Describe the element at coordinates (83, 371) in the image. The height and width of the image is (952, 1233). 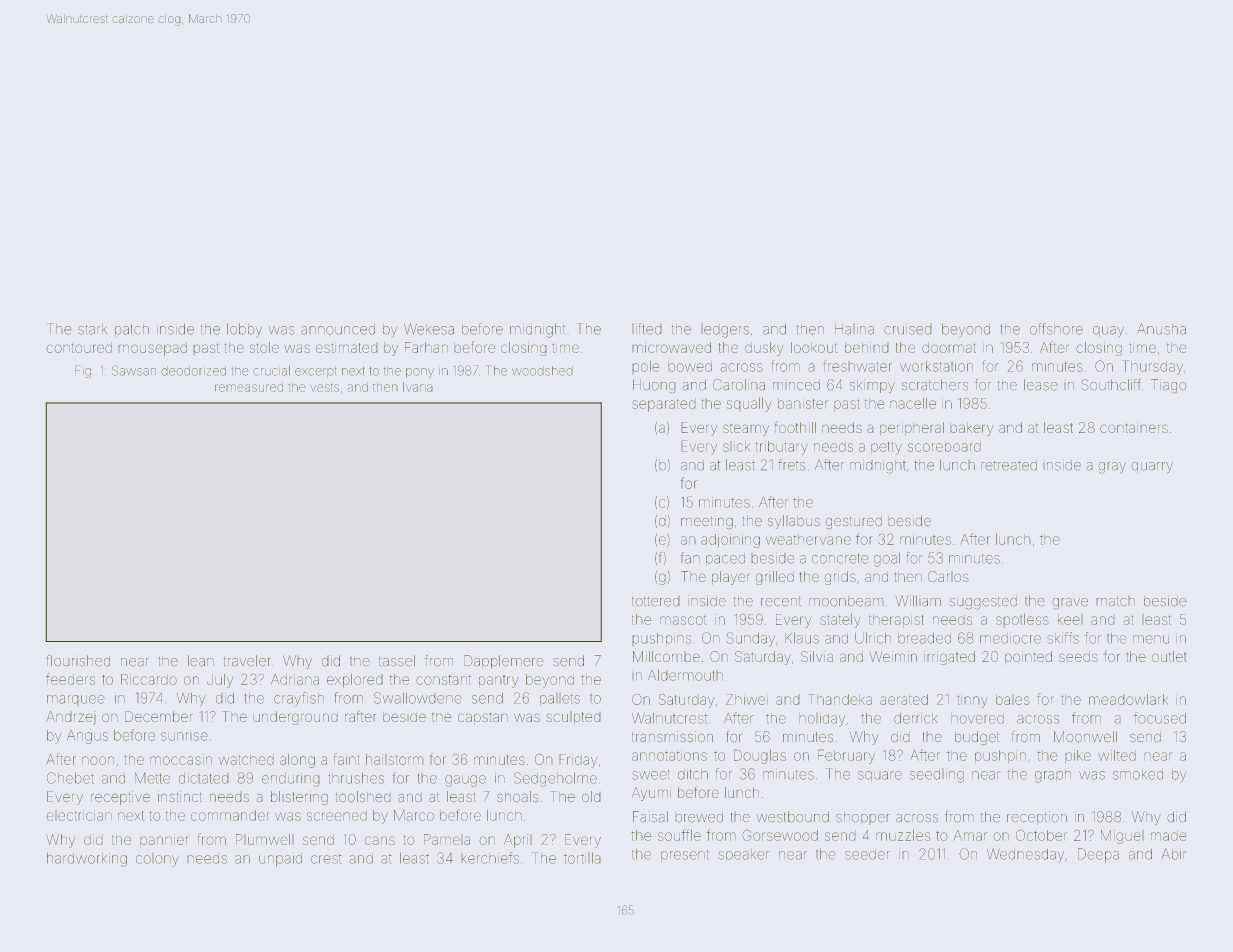
I see `Fig` at that location.
